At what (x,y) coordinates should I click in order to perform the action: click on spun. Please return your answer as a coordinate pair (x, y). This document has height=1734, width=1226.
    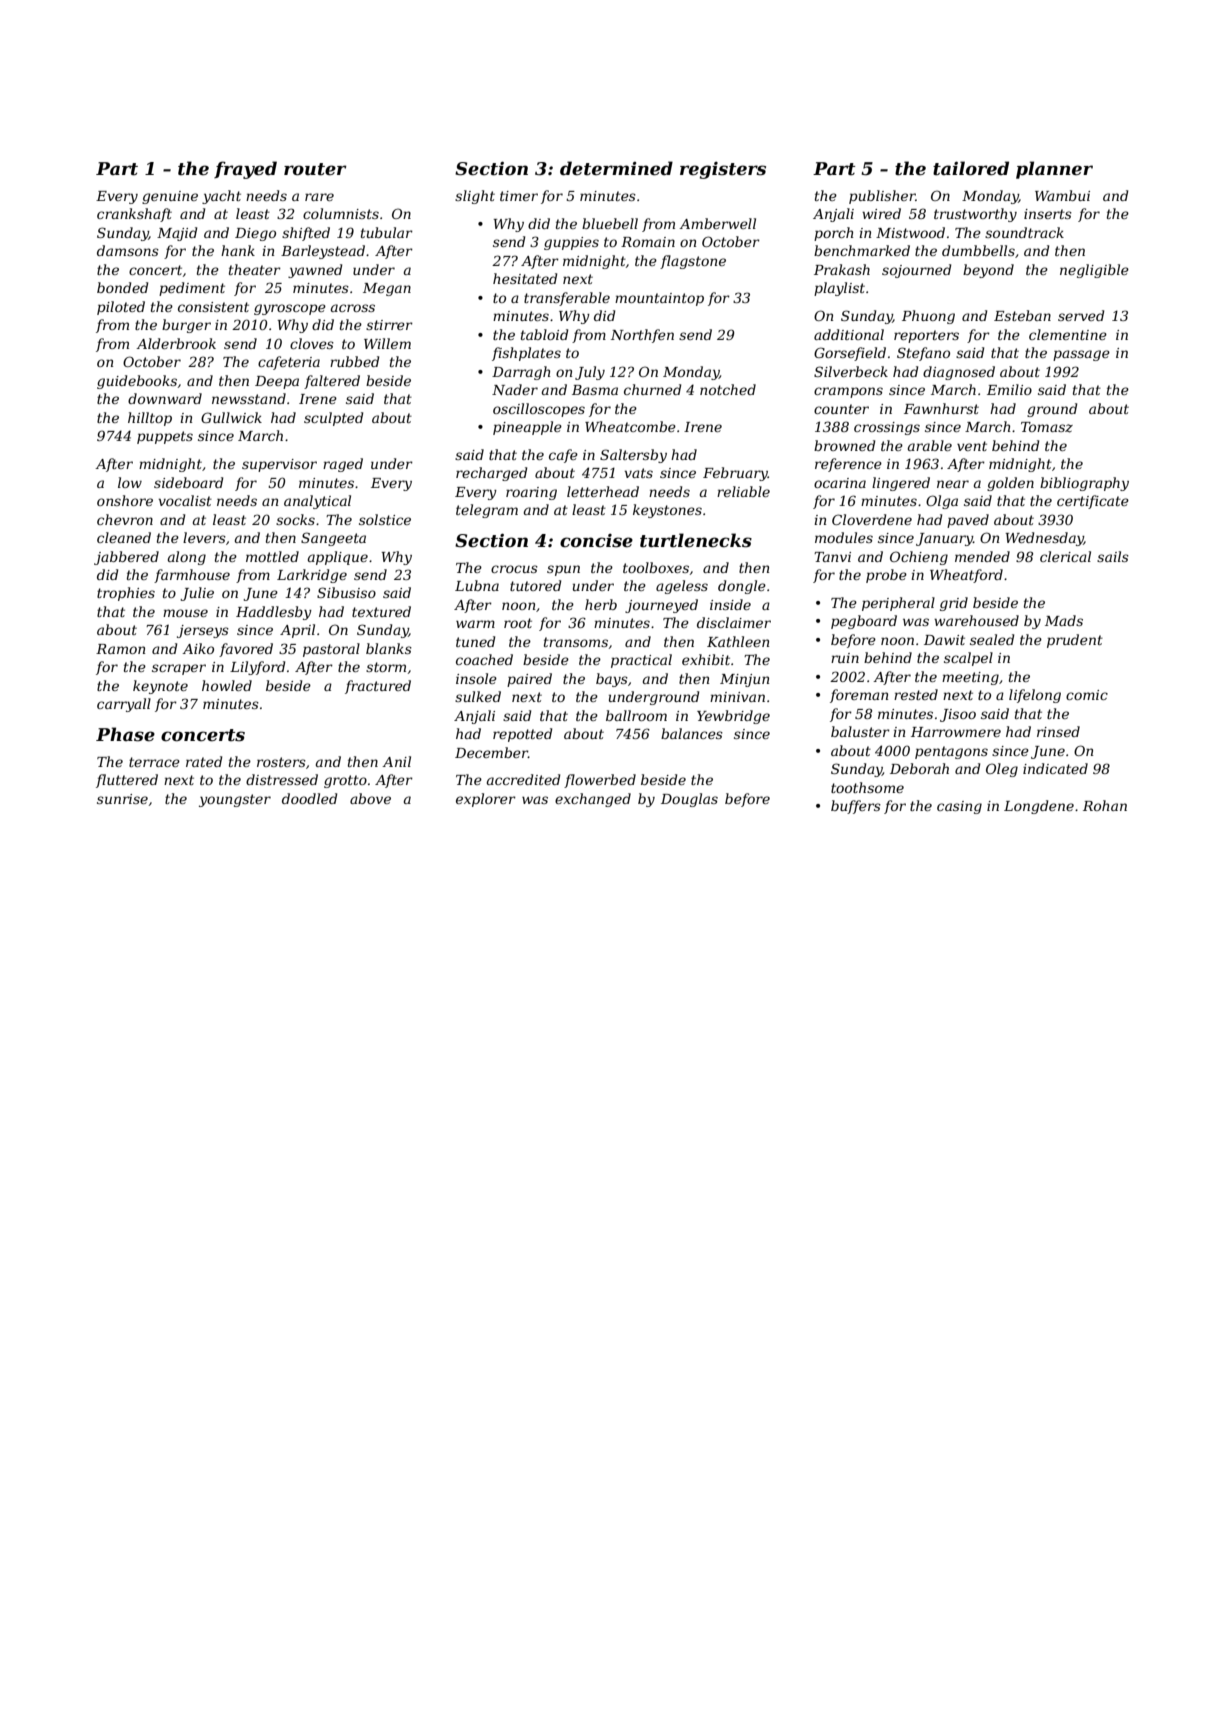
    Looking at the image, I should click on (563, 570).
